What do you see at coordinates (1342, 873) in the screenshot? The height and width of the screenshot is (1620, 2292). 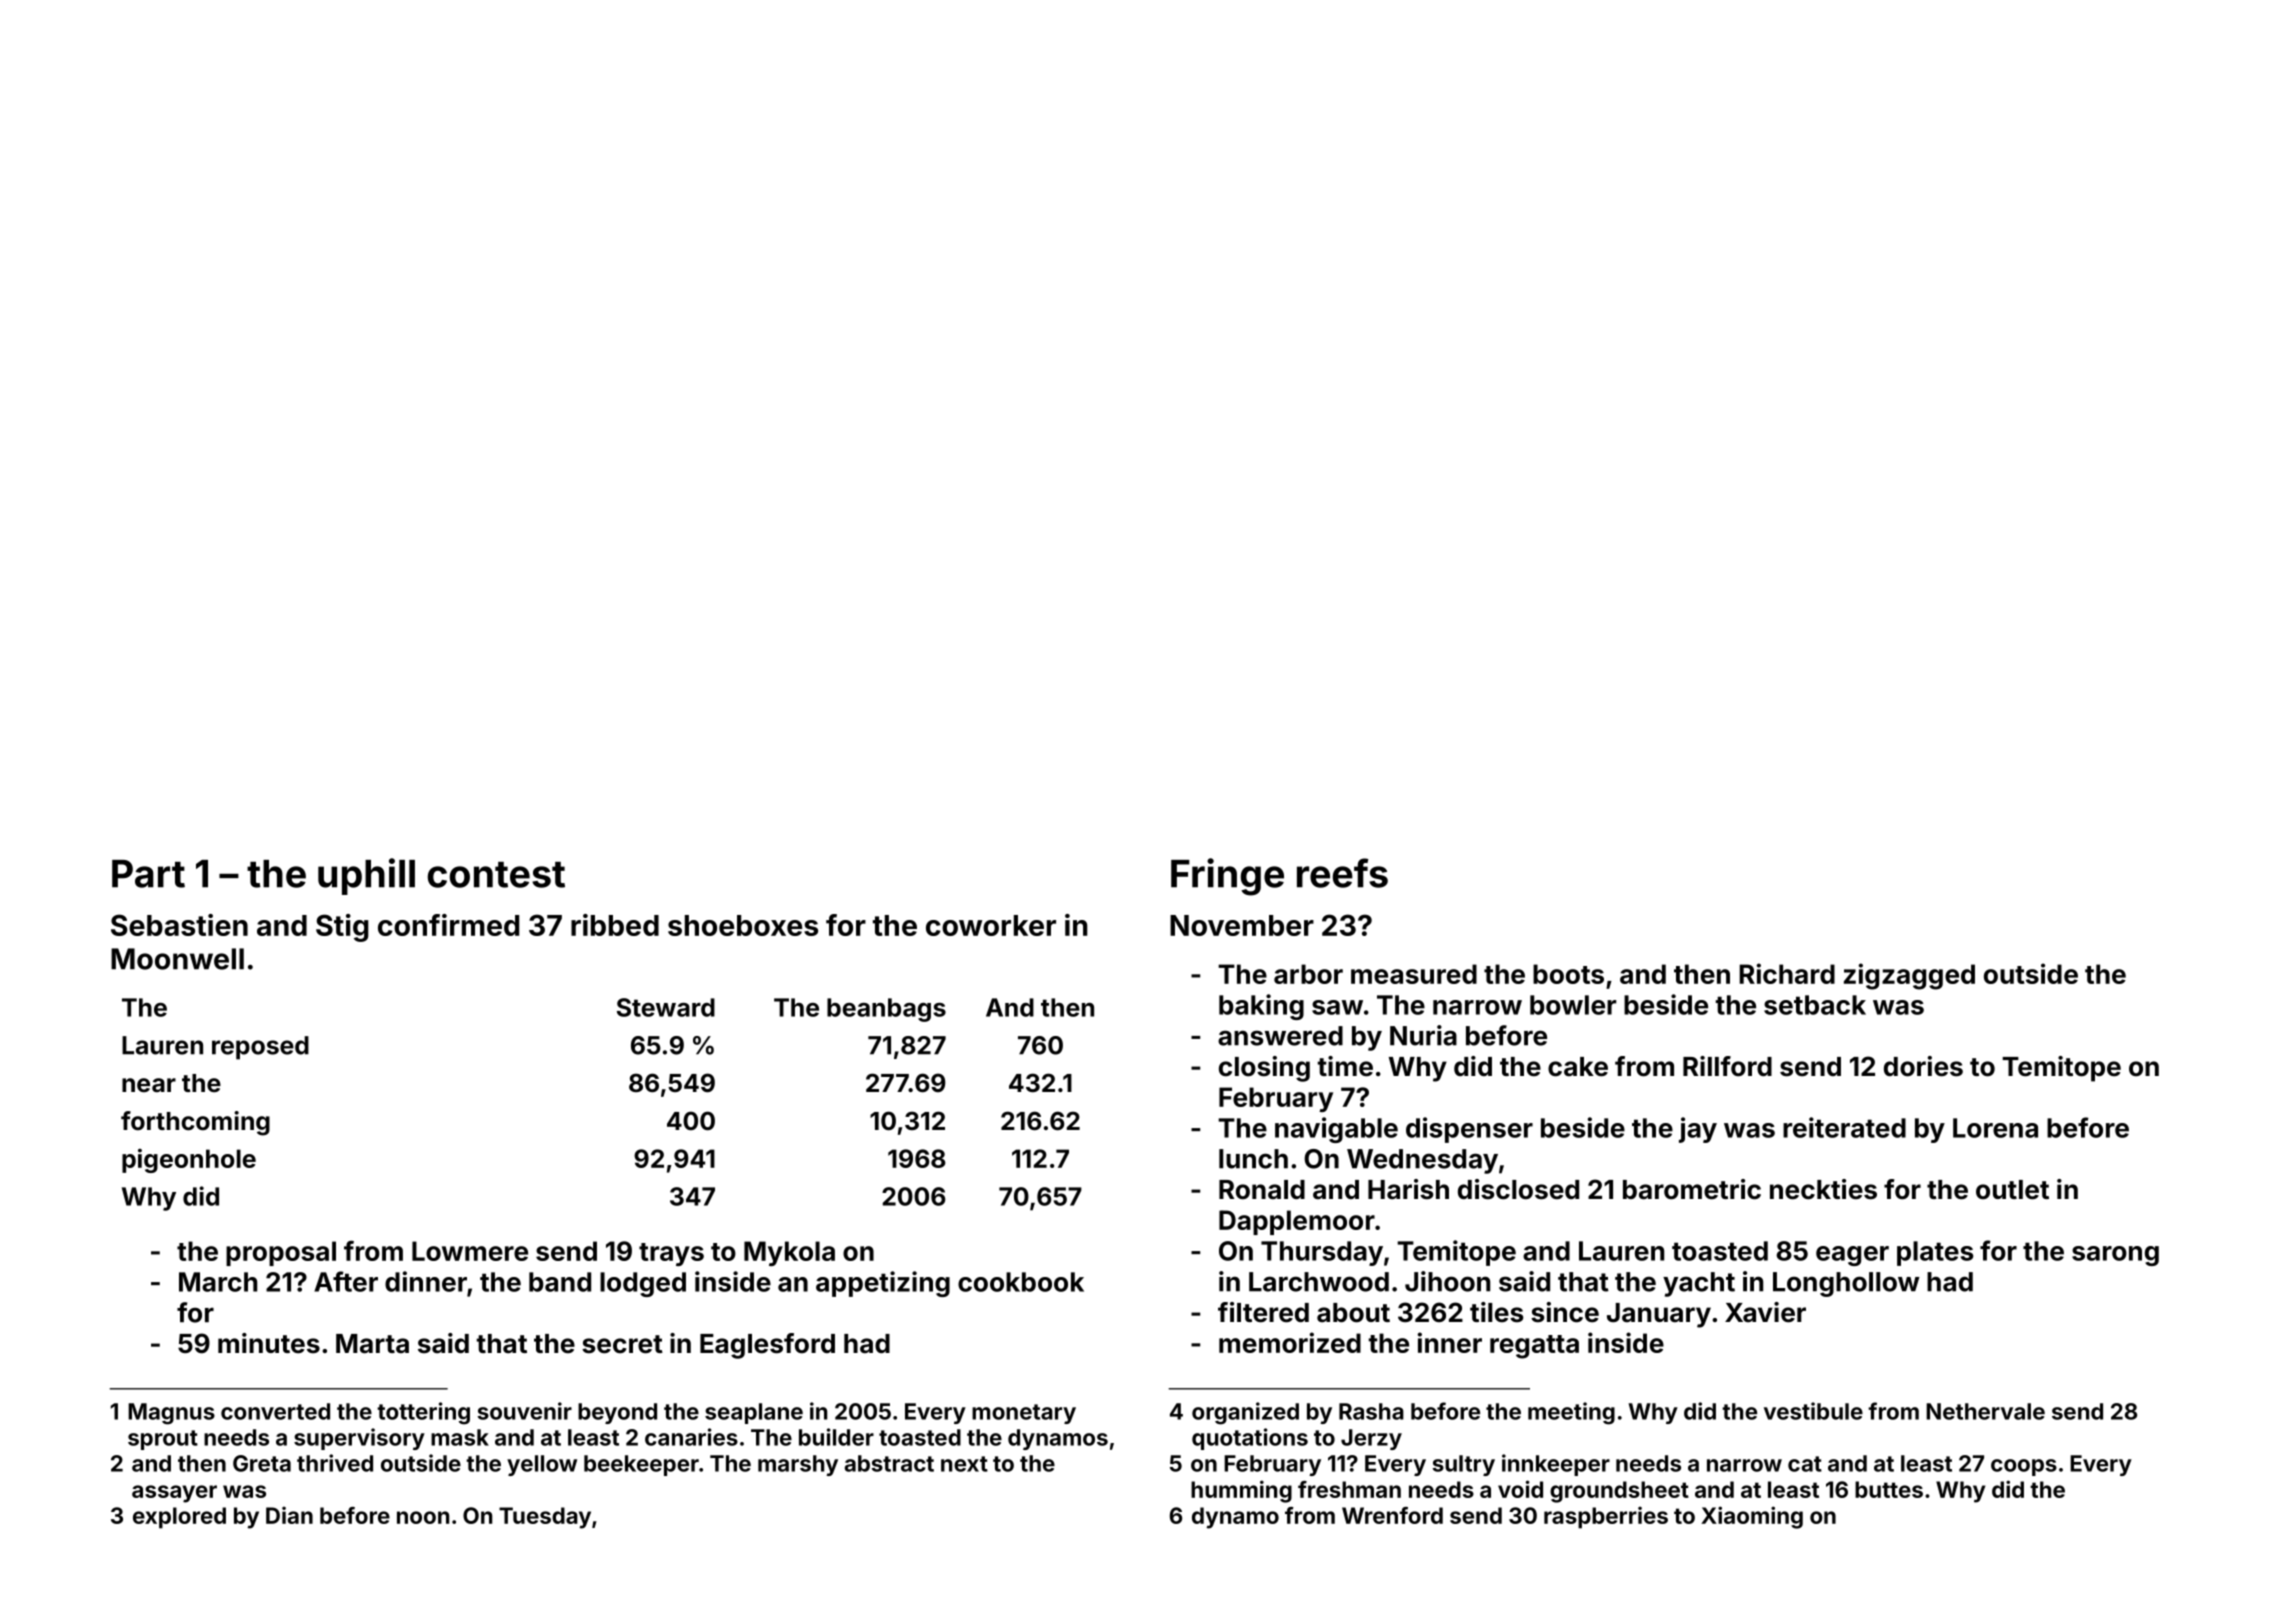 I see `reefs` at bounding box center [1342, 873].
